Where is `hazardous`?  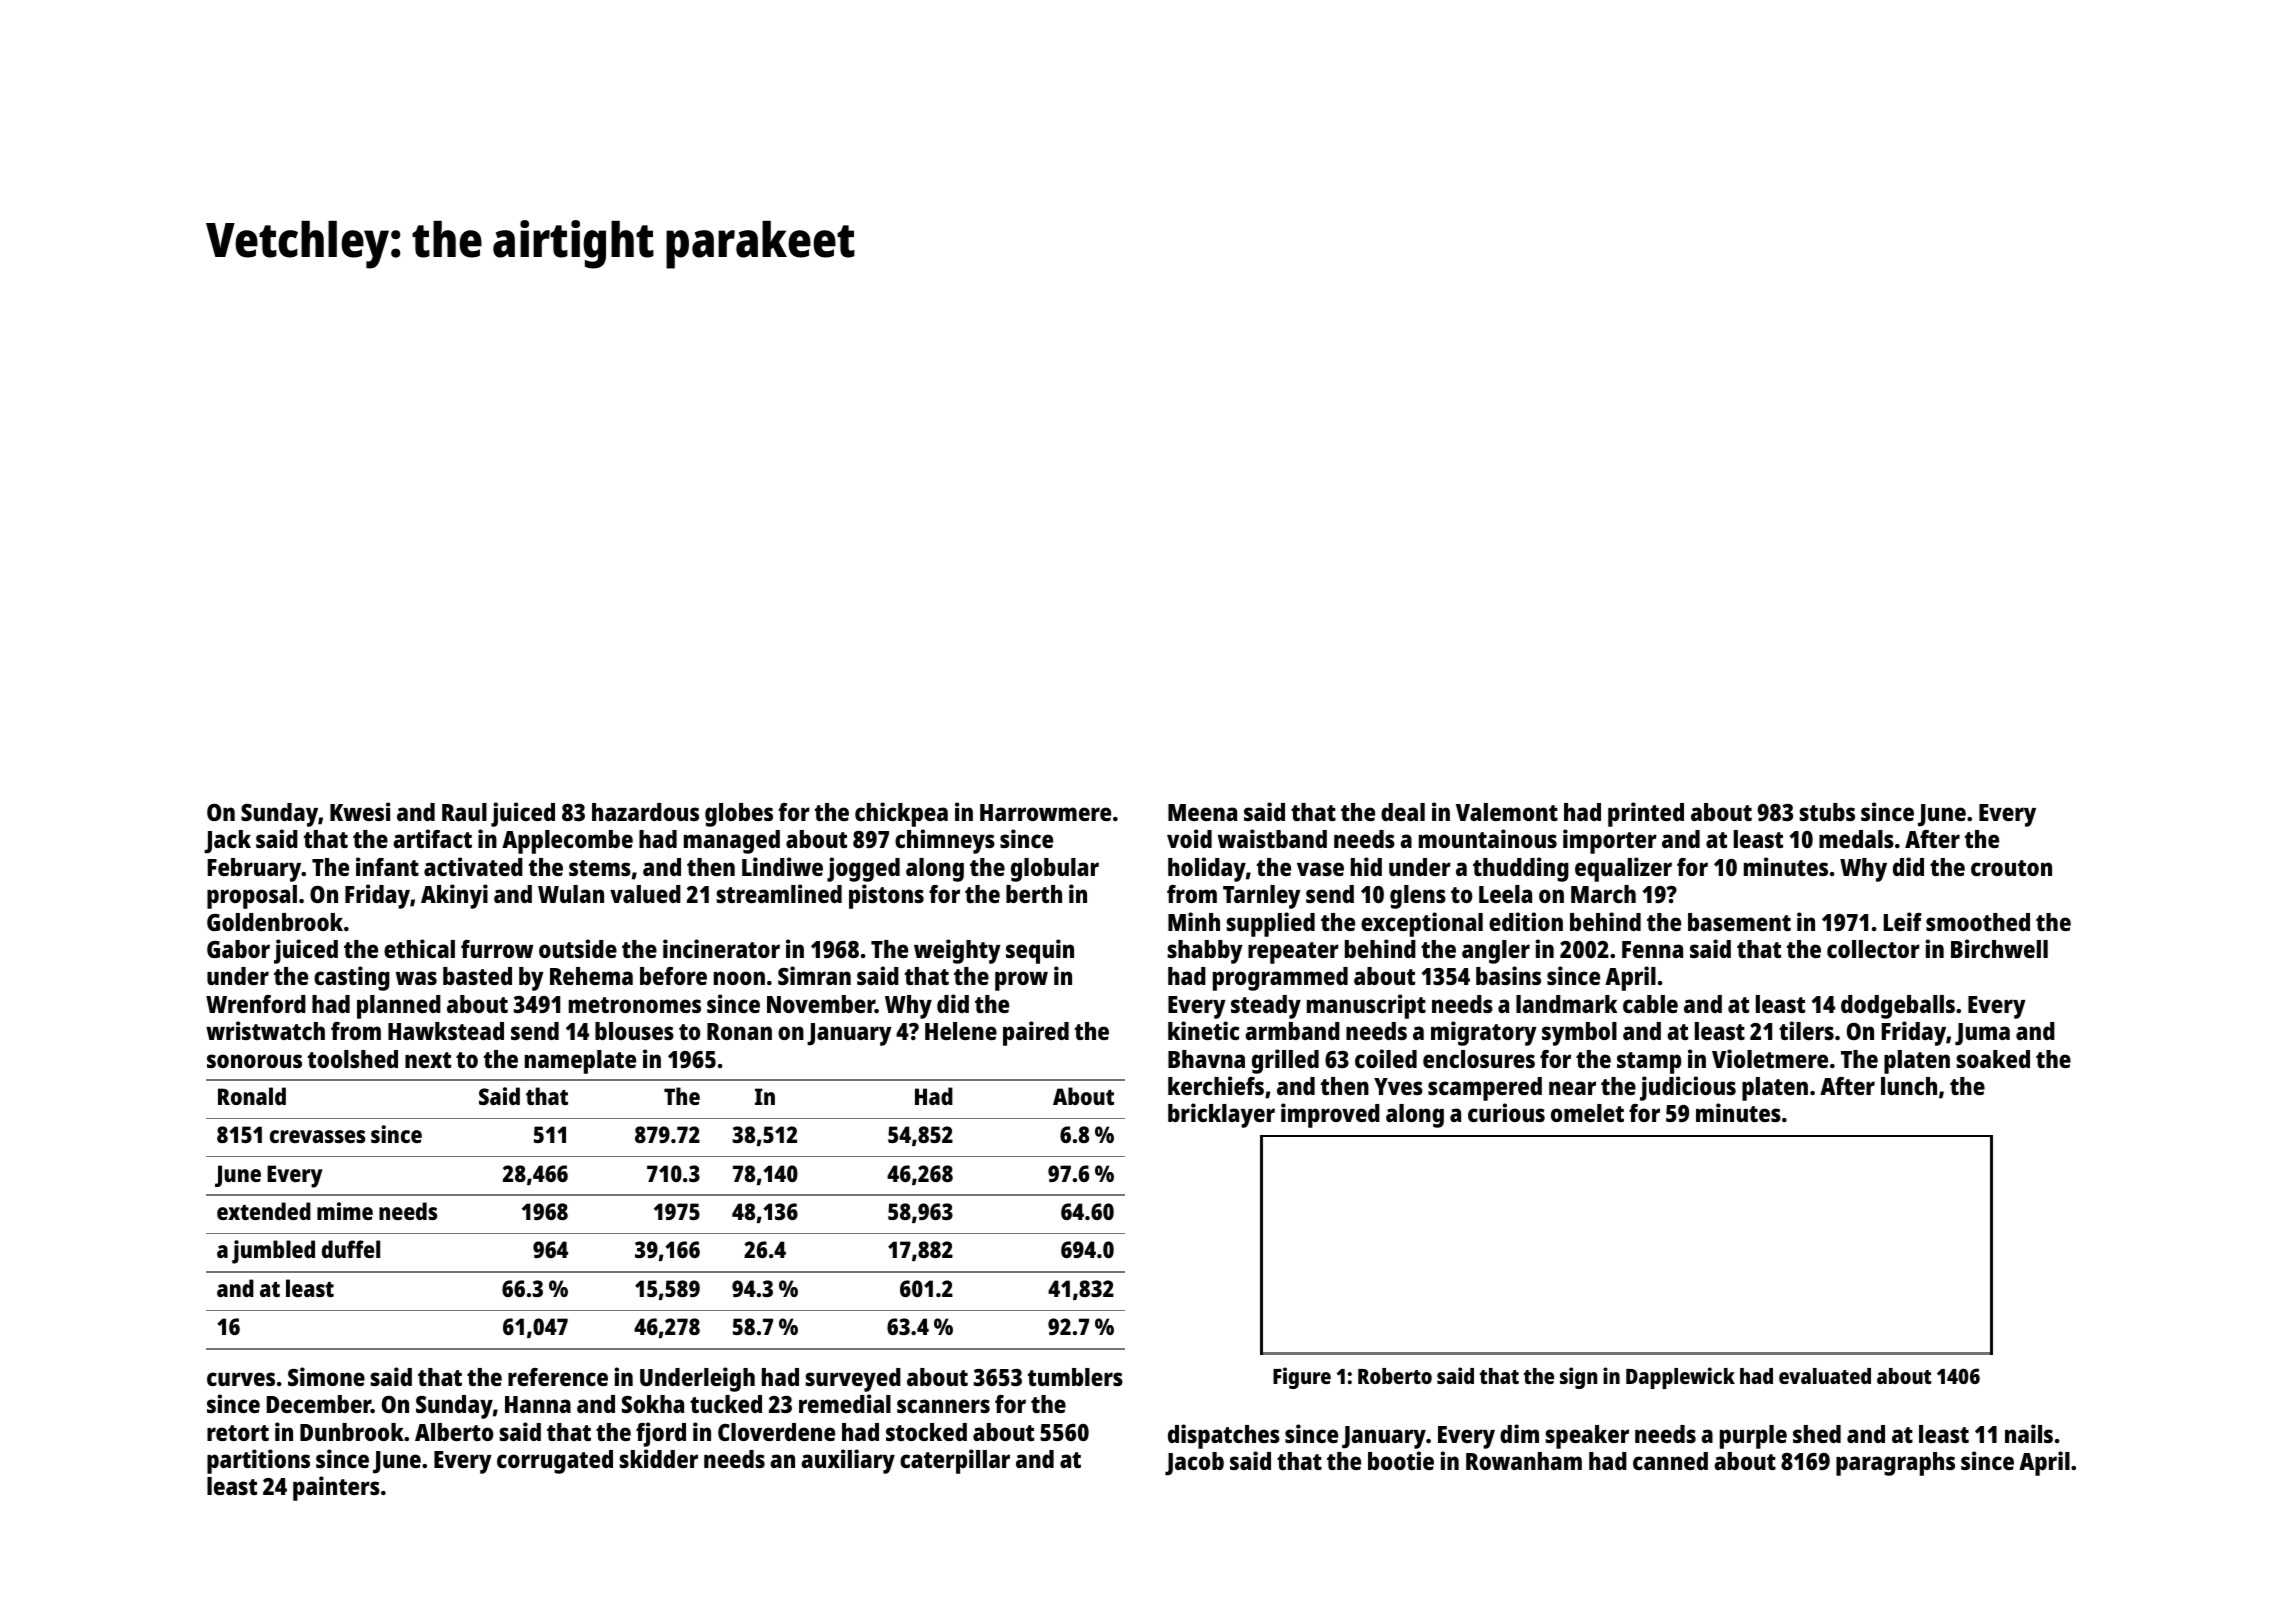
hazardous is located at coordinates (645, 812).
